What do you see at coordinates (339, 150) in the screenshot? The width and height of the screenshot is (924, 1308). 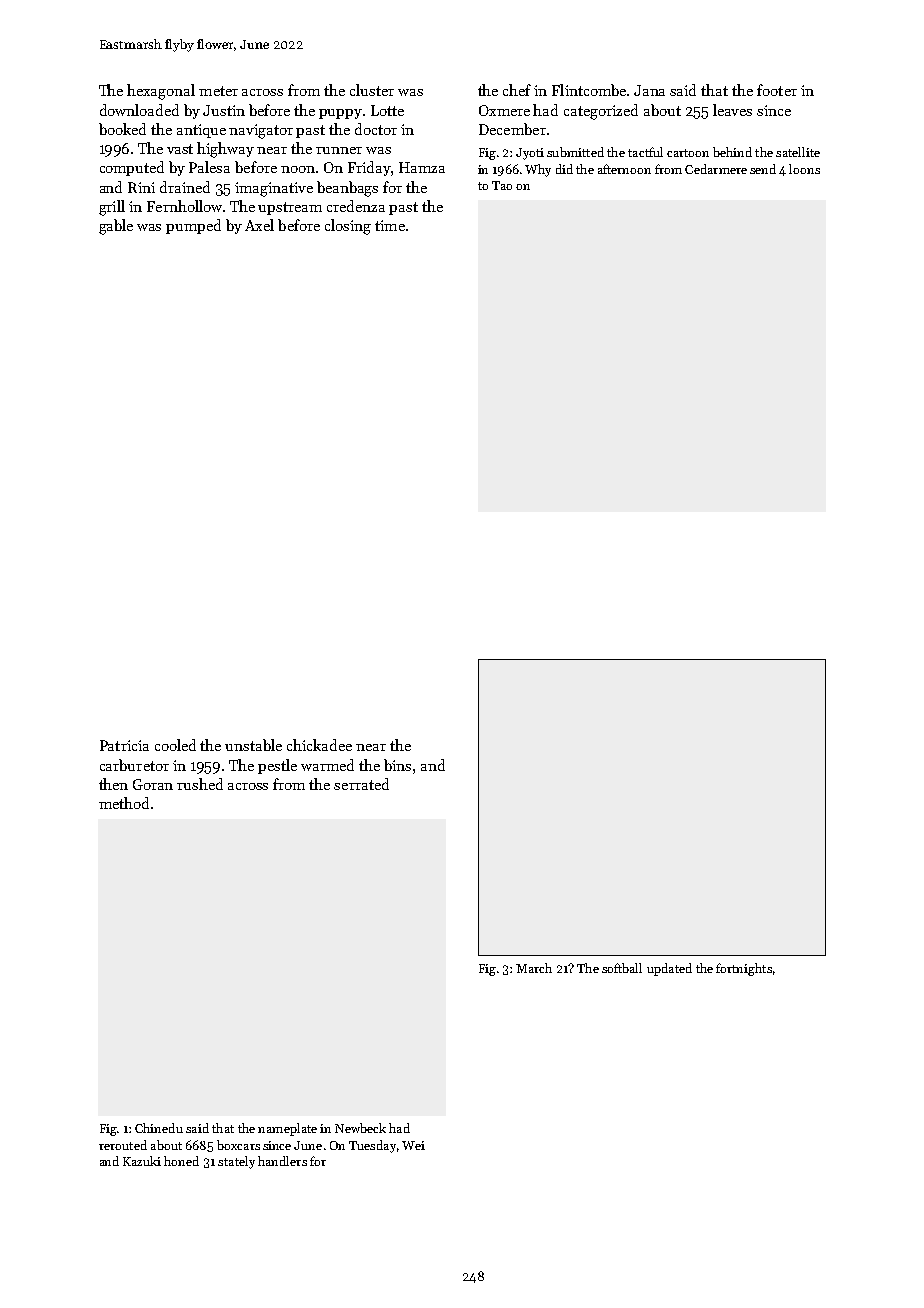 I see `runner` at bounding box center [339, 150].
